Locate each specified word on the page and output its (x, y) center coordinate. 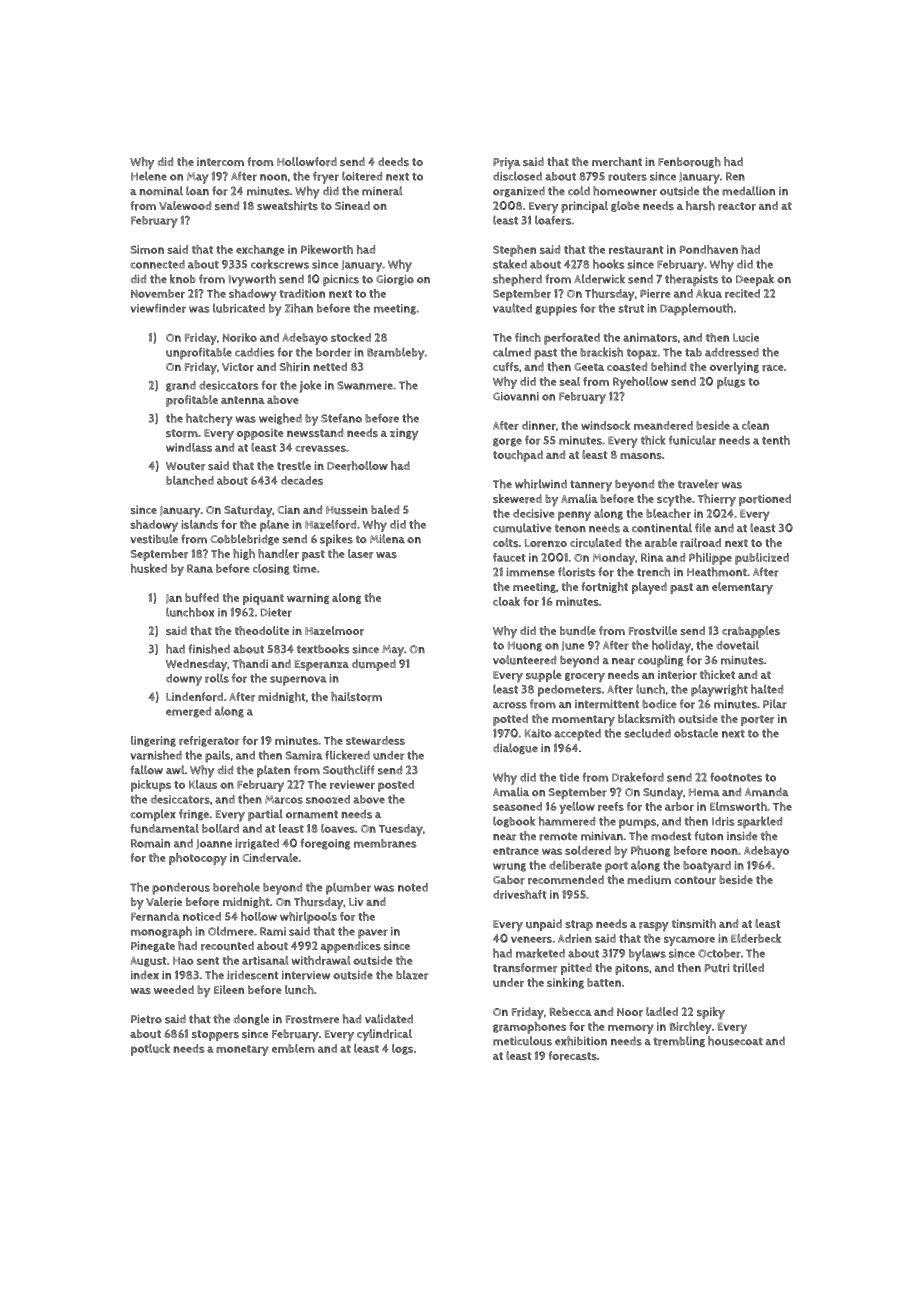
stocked (351, 337)
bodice (659, 704)
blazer (412, 975)
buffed (202, 597)
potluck (150, 1050)
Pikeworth (327, 249)
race (773, 368)
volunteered (524, 660)
